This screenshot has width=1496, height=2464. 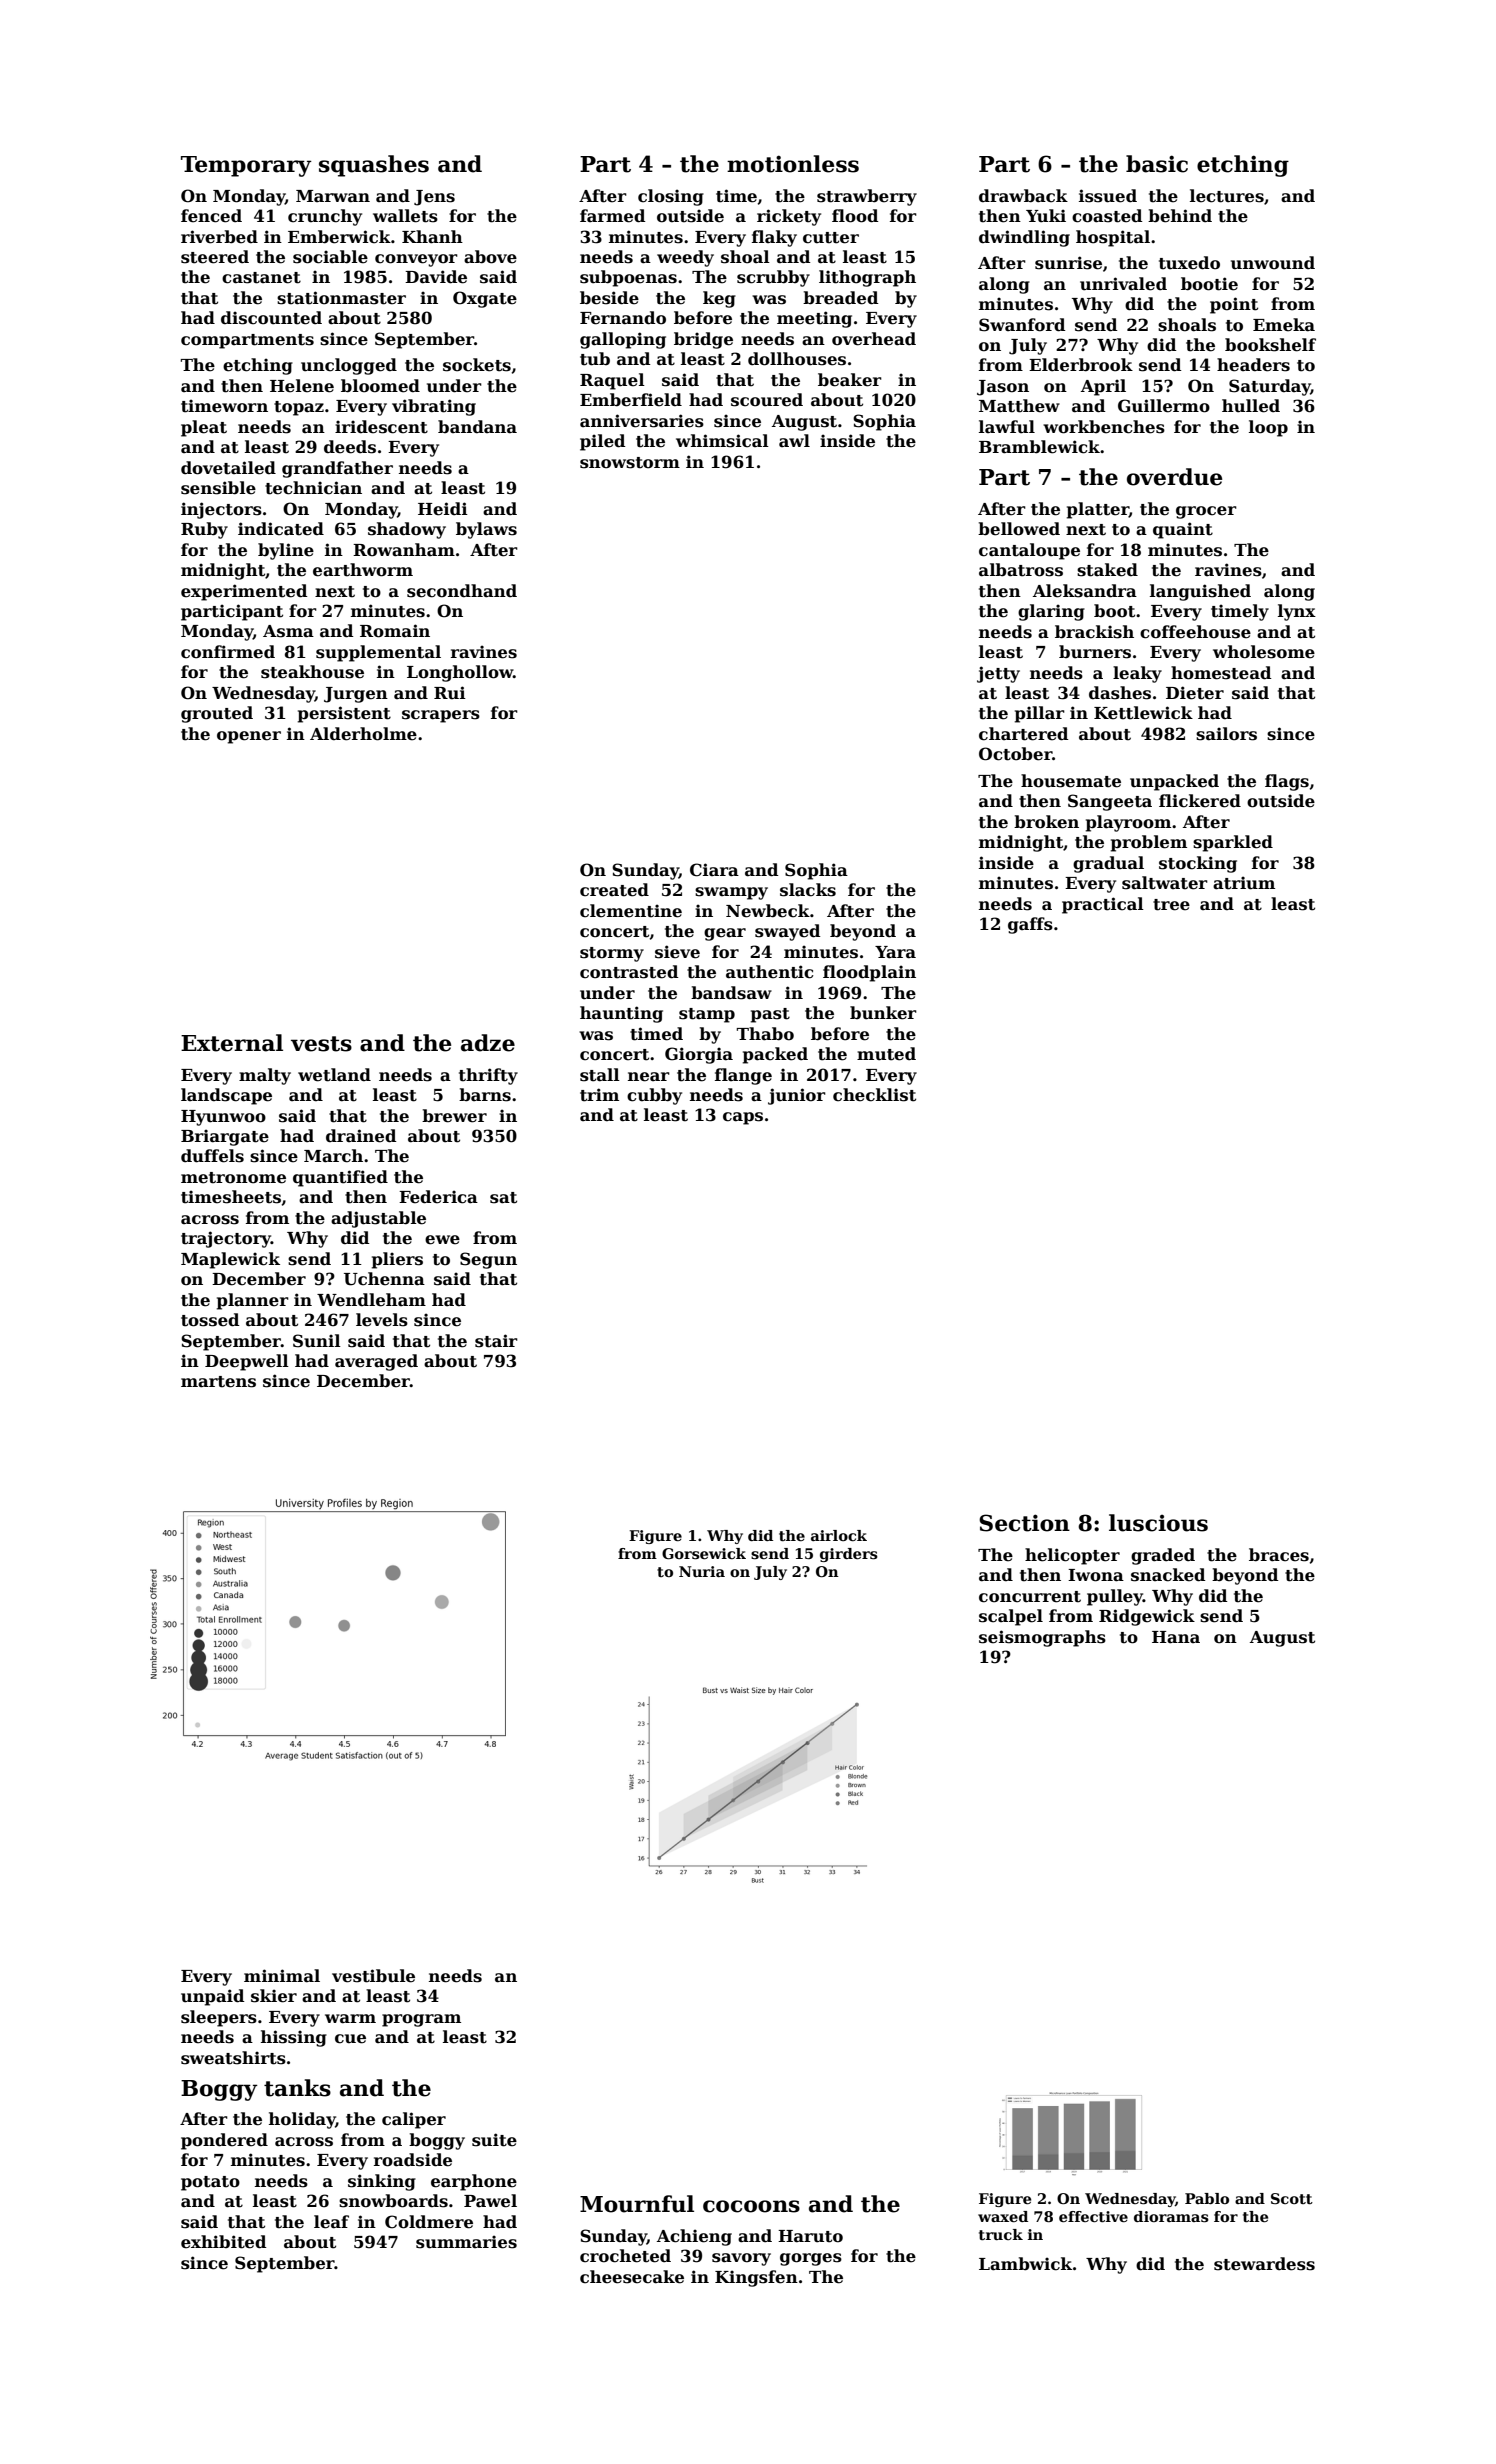 I want to click on minimal, so click(x=282, y=1976).
